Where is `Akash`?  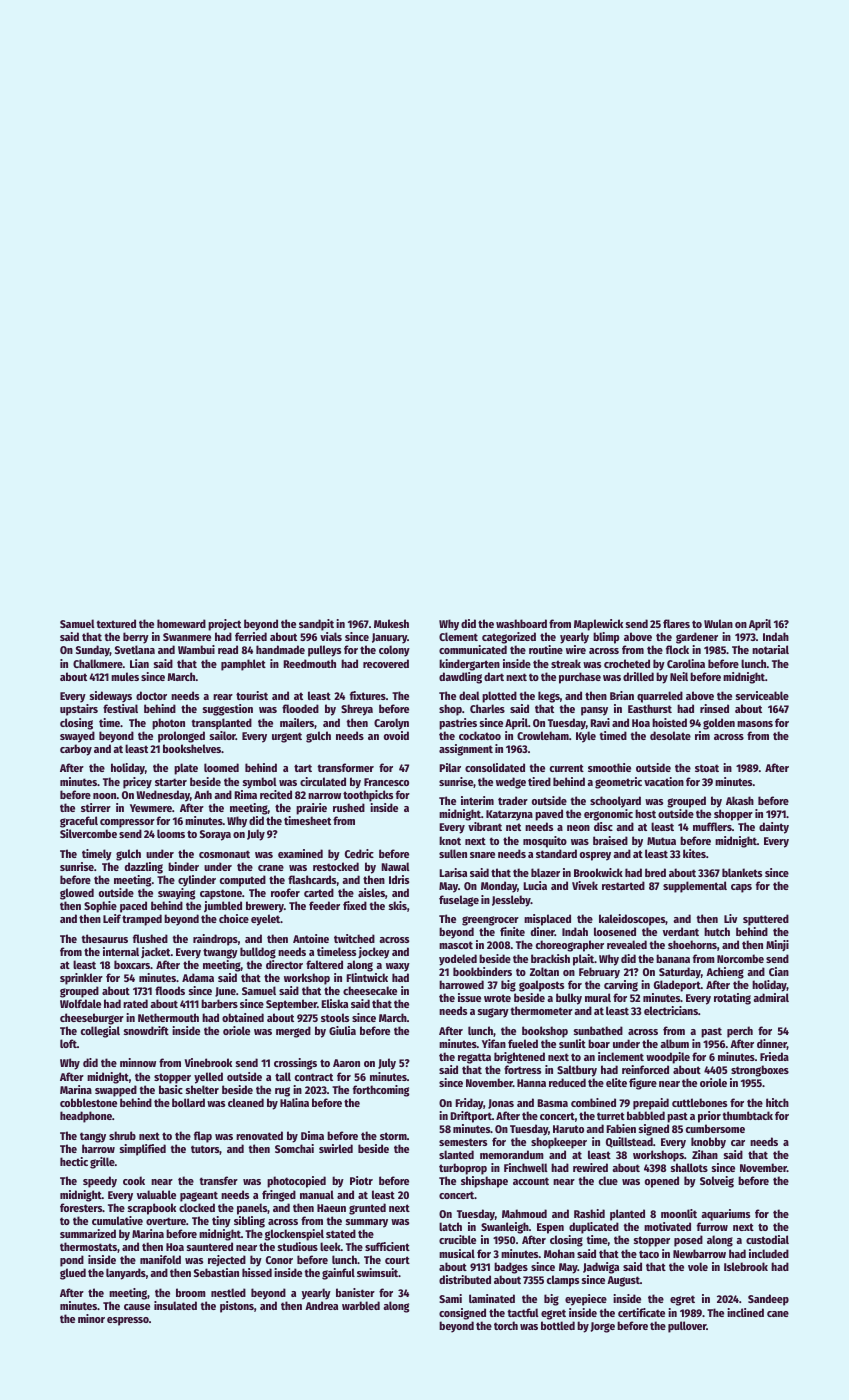
Akash is located at coordinates (740, 800).
